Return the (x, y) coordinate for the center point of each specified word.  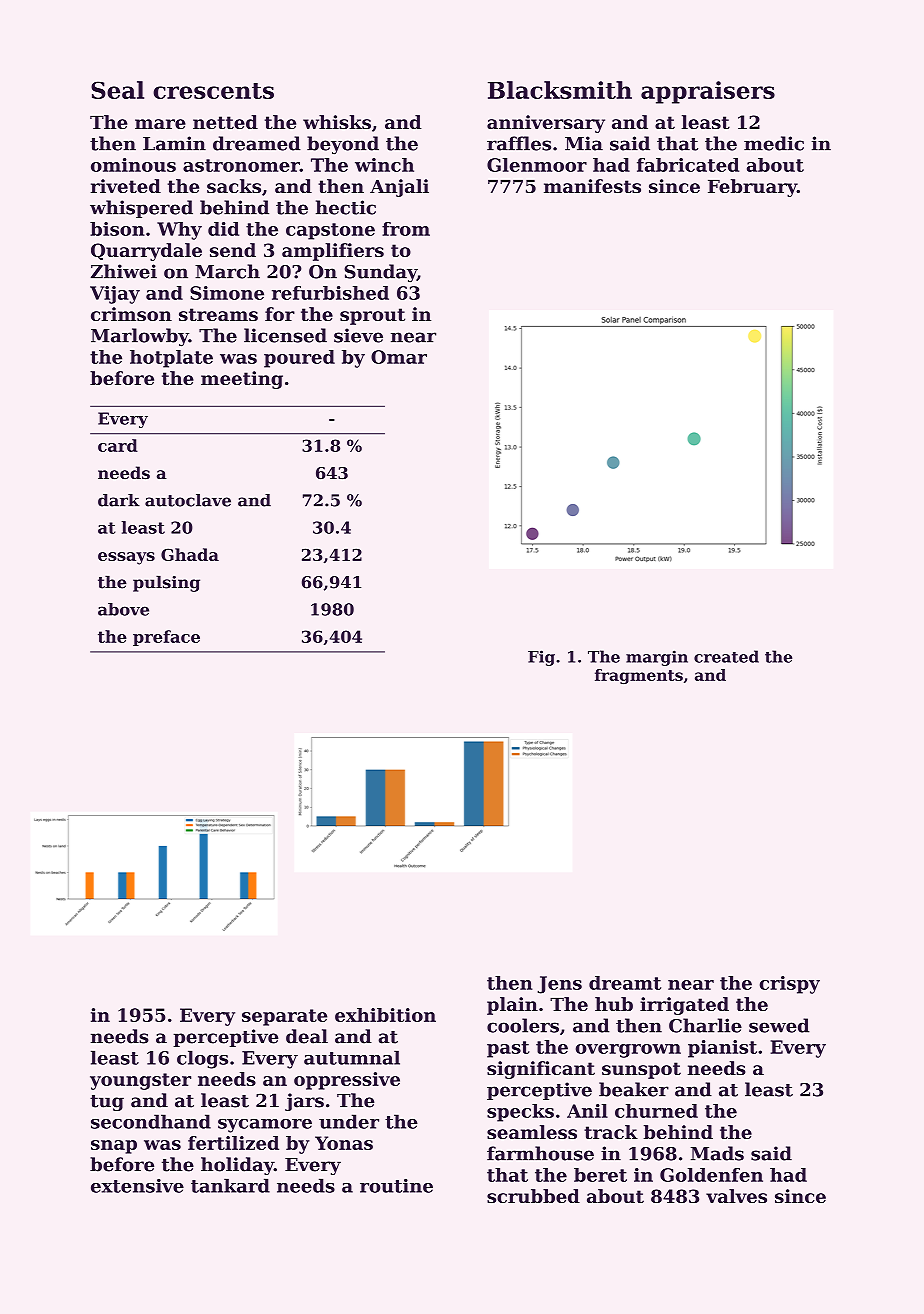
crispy (790, 985)
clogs (202, 1059)
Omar (399, 357)
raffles (519, 143)
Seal (117, 90)
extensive (137, 1186)
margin (657, 658)
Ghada (190, 554)
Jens (559, 985)
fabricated (688, 165)
